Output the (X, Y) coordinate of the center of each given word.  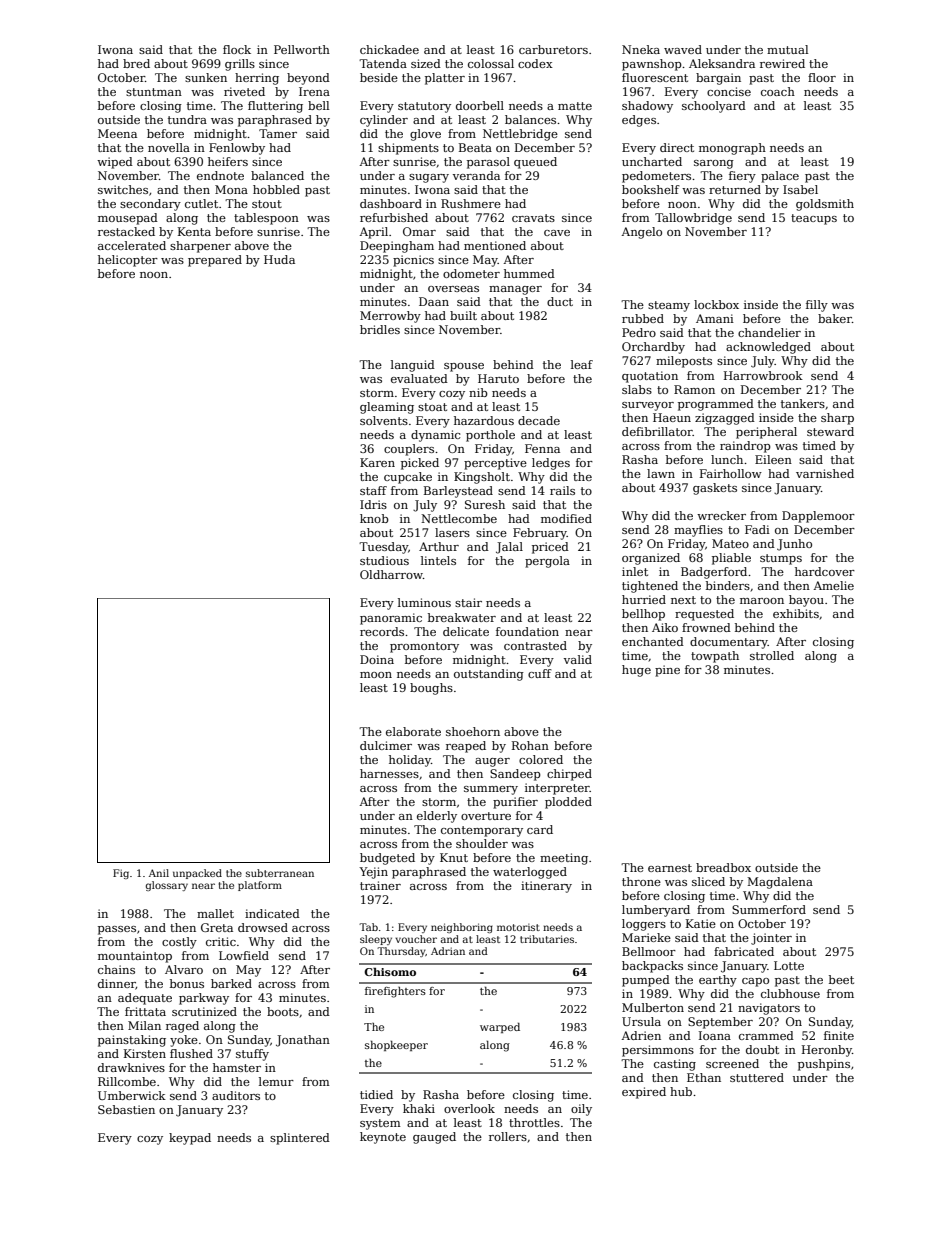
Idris (373, 504)
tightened (650, 587)
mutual (787, 49)
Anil (159, 873)
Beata (475, 147)
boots (283, 1011)
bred (136, 63)
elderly (437, 817)
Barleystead (458, 492)
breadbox (723, 867)
